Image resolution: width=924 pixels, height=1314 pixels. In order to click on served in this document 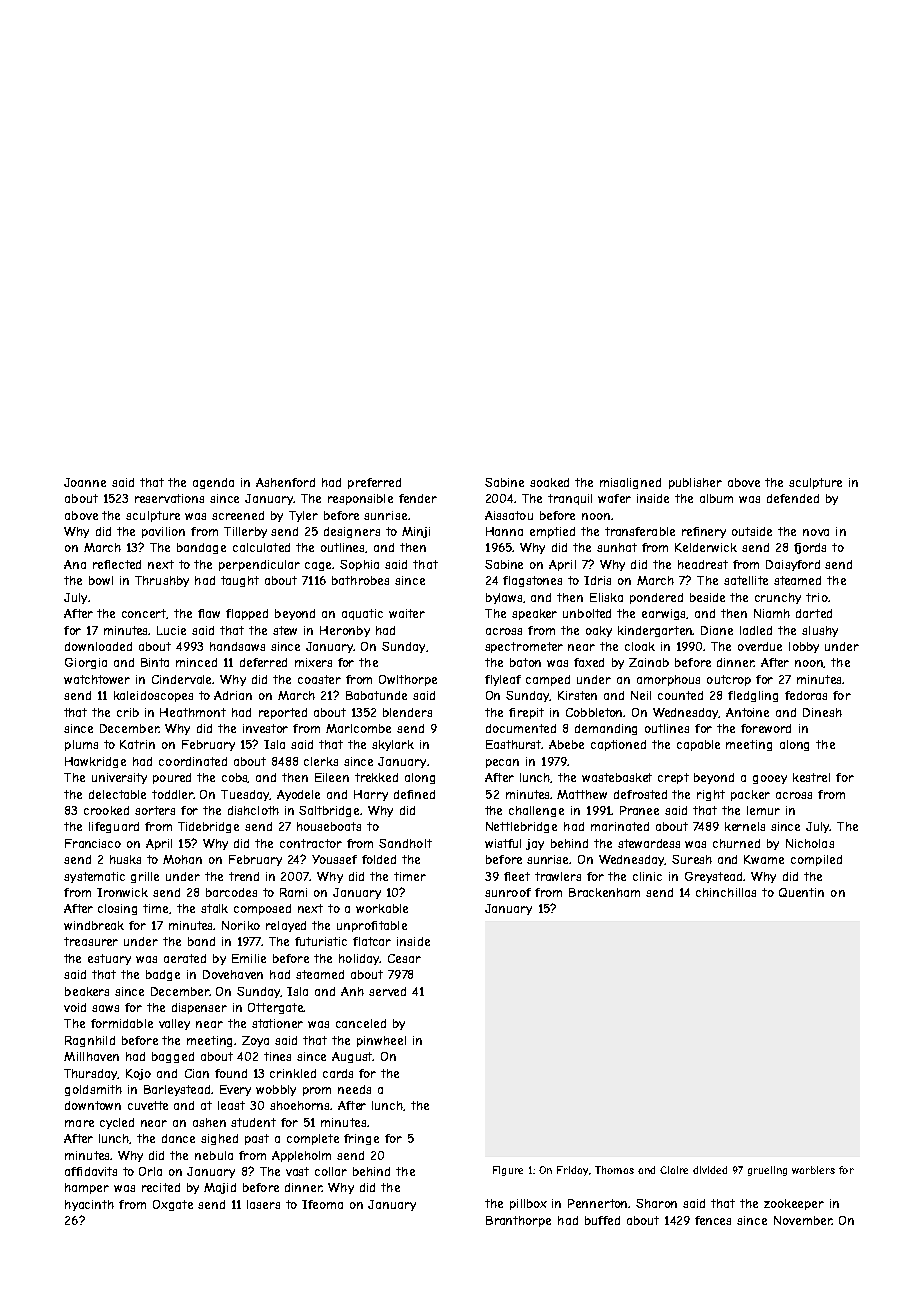, I will do `click(387, 991)`.
